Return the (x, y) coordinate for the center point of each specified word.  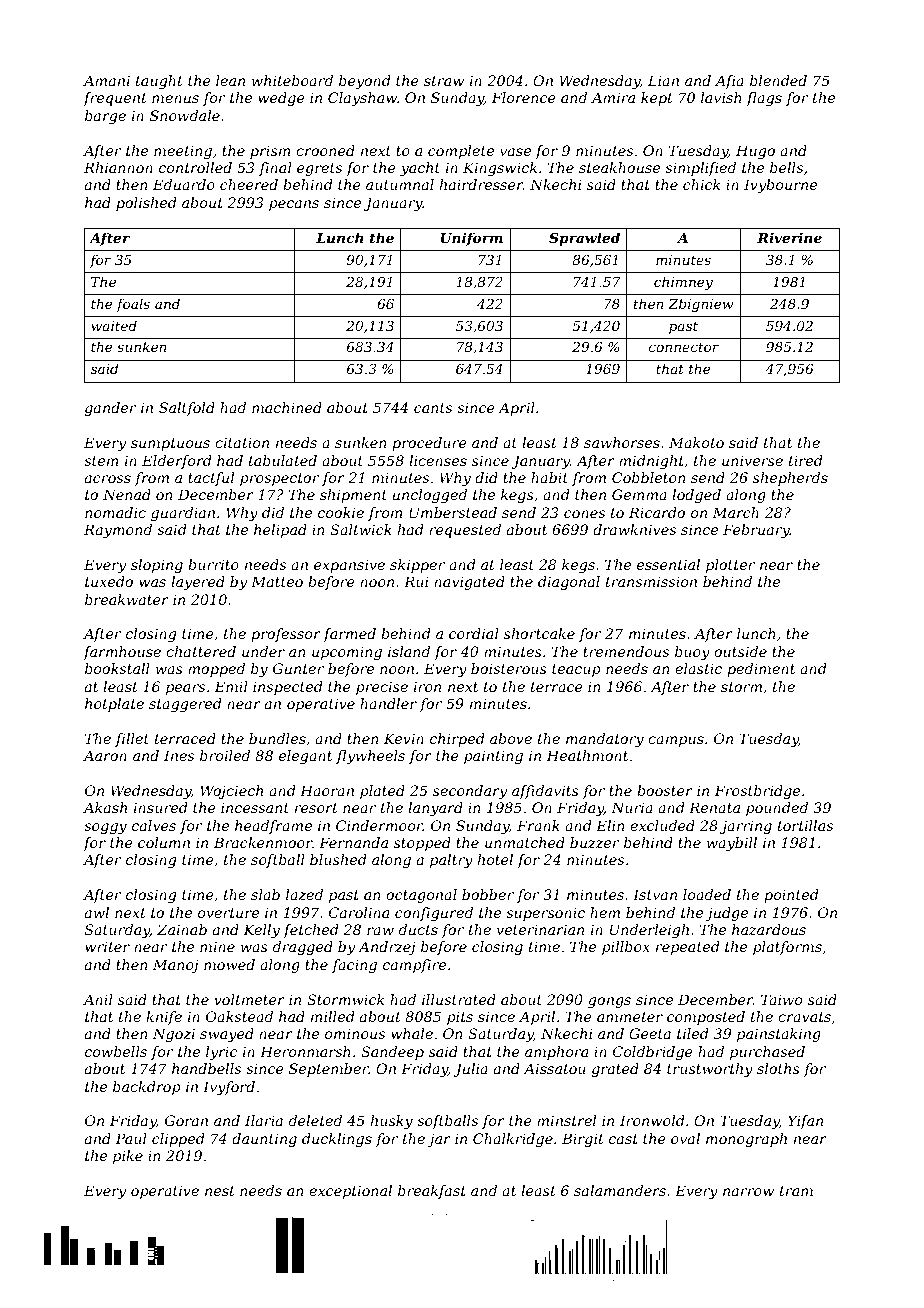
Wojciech (231, 792)
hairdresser (481, 184)
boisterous (509, 668)
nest (220, 1191)
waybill (732, 844)
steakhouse (619, 167)
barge (105, 117)
